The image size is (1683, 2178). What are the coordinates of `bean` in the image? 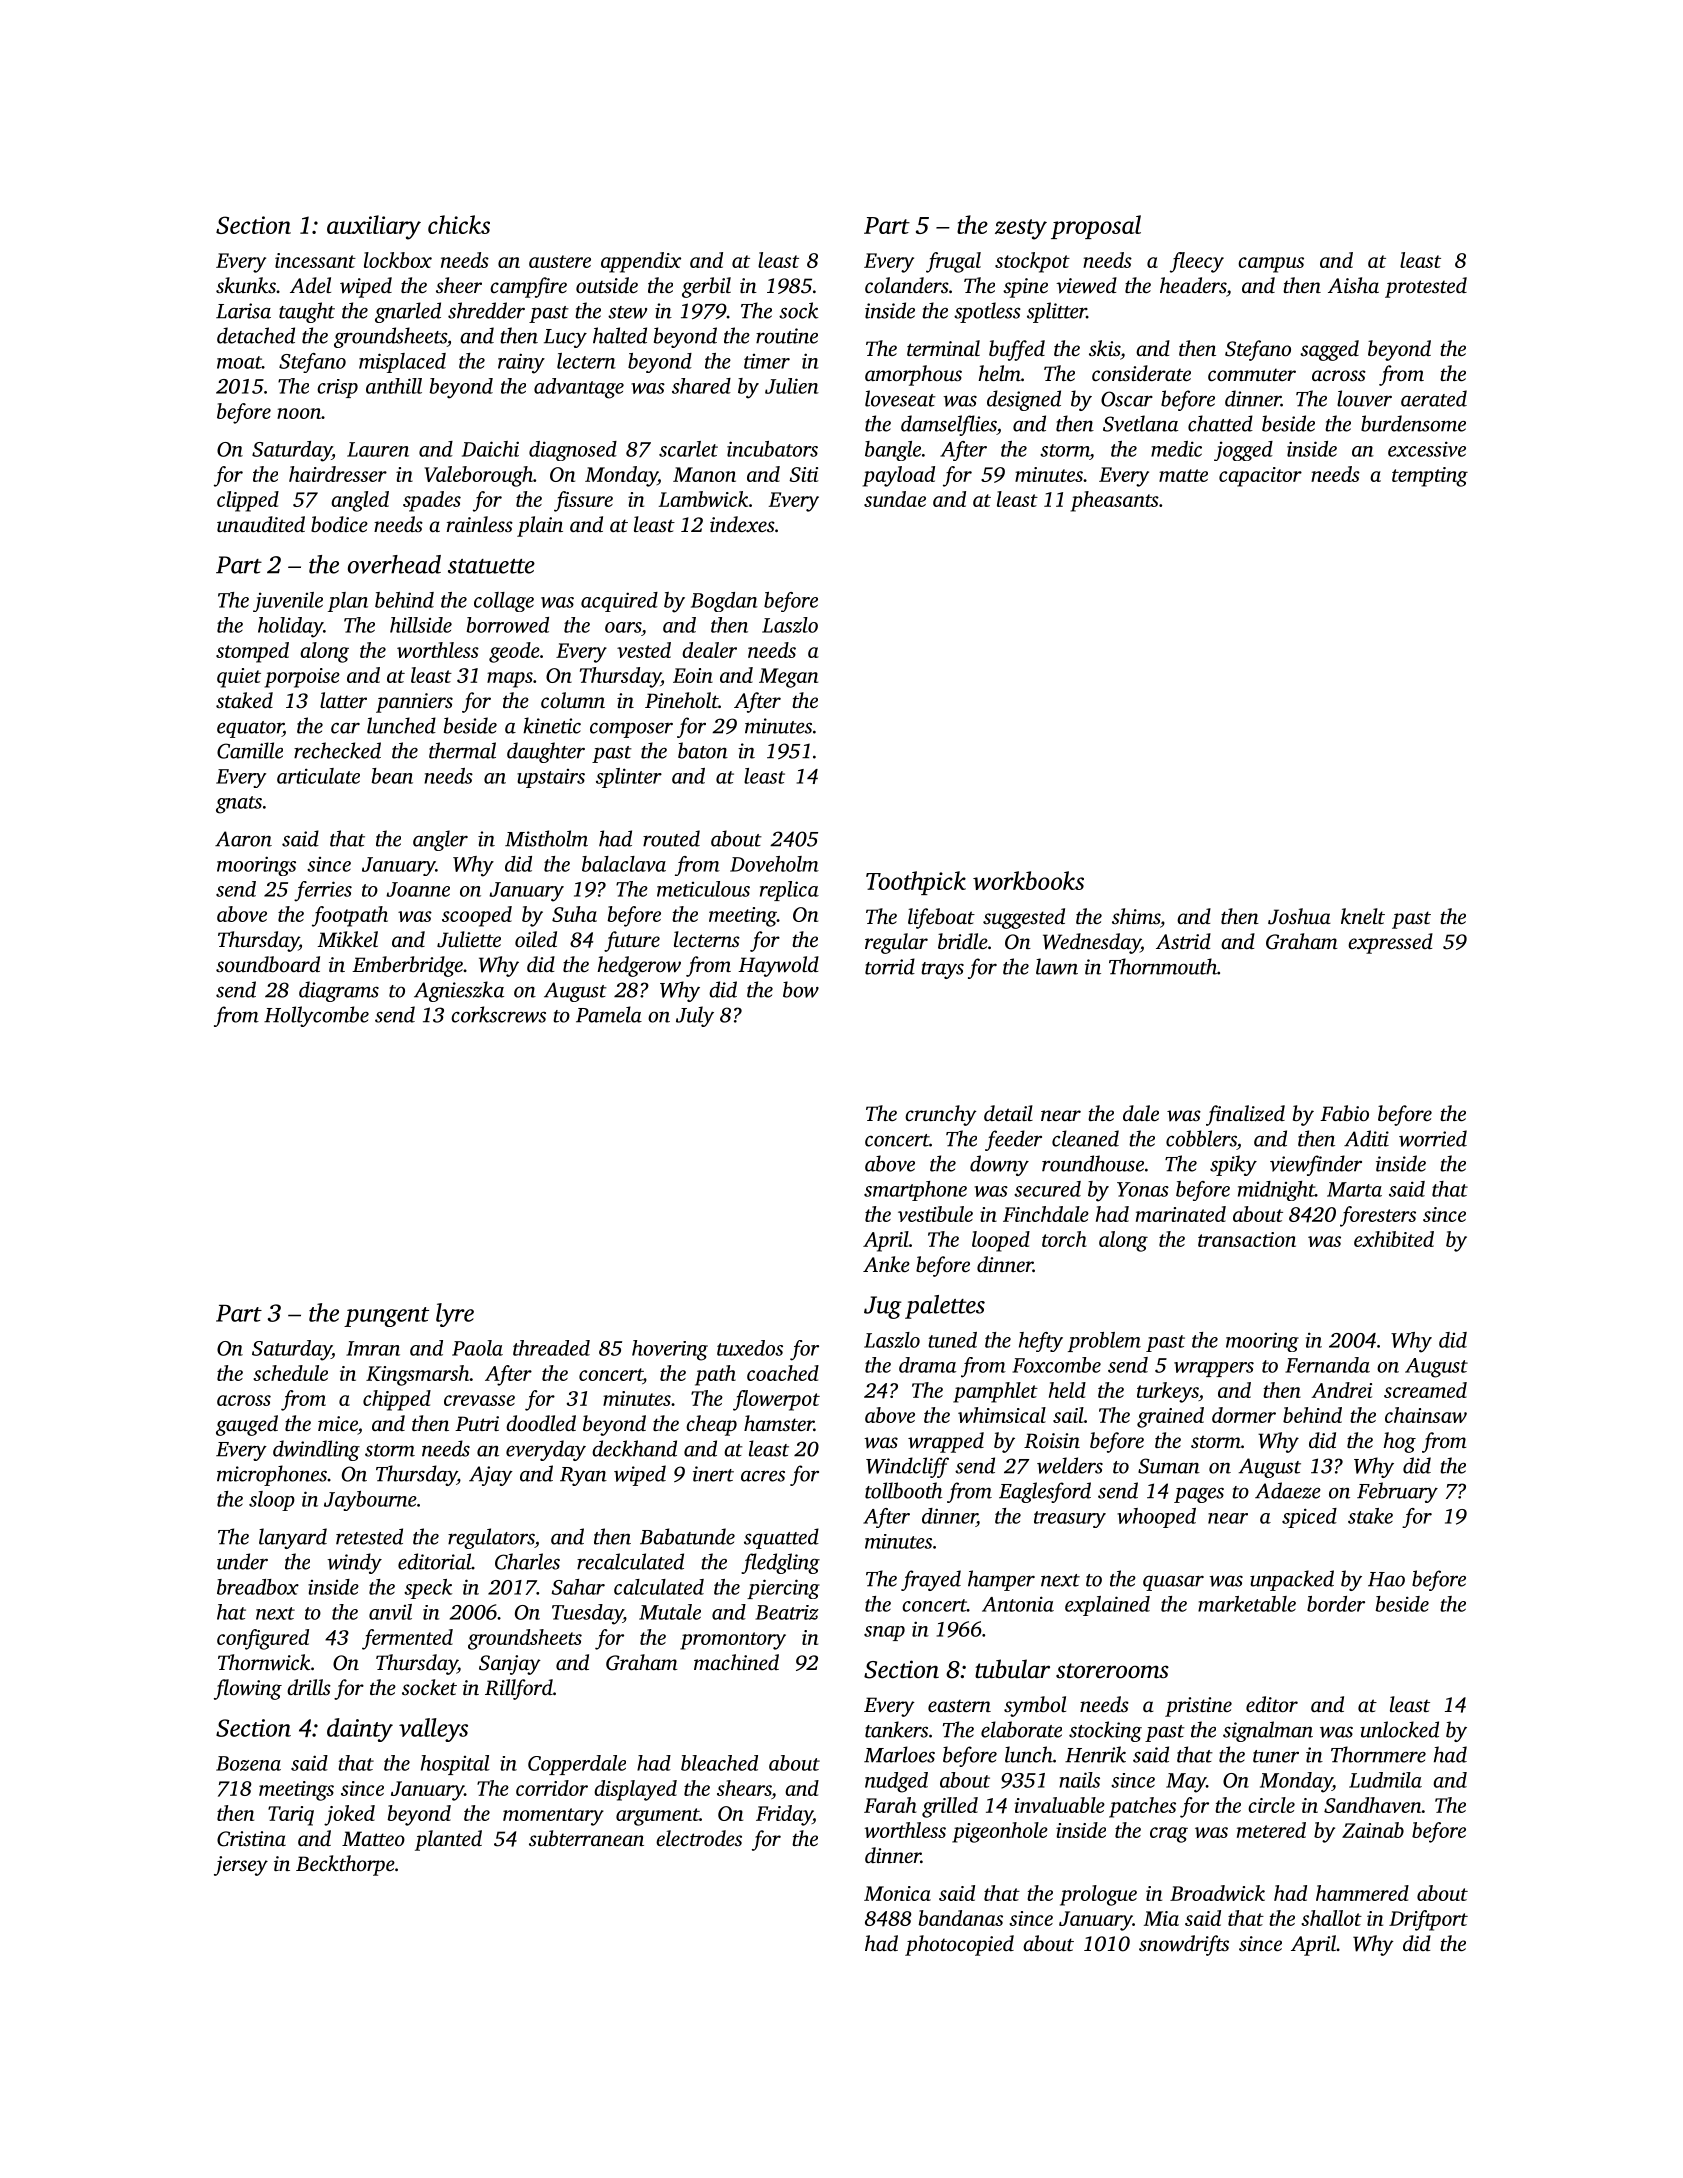 It's located at (392, 776).
